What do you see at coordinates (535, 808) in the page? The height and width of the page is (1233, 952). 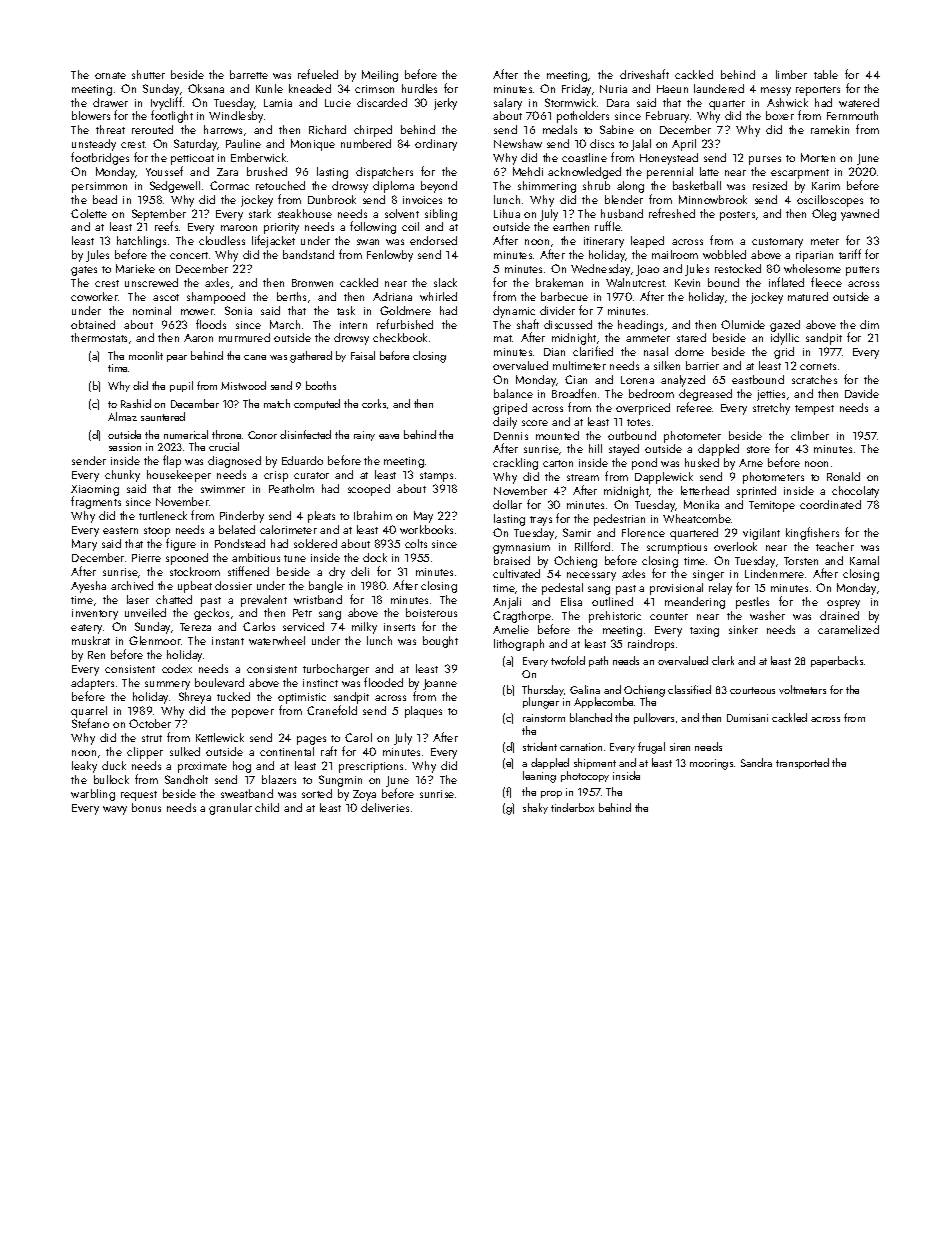 I see `shaky` at bounding box center [535, 808].
